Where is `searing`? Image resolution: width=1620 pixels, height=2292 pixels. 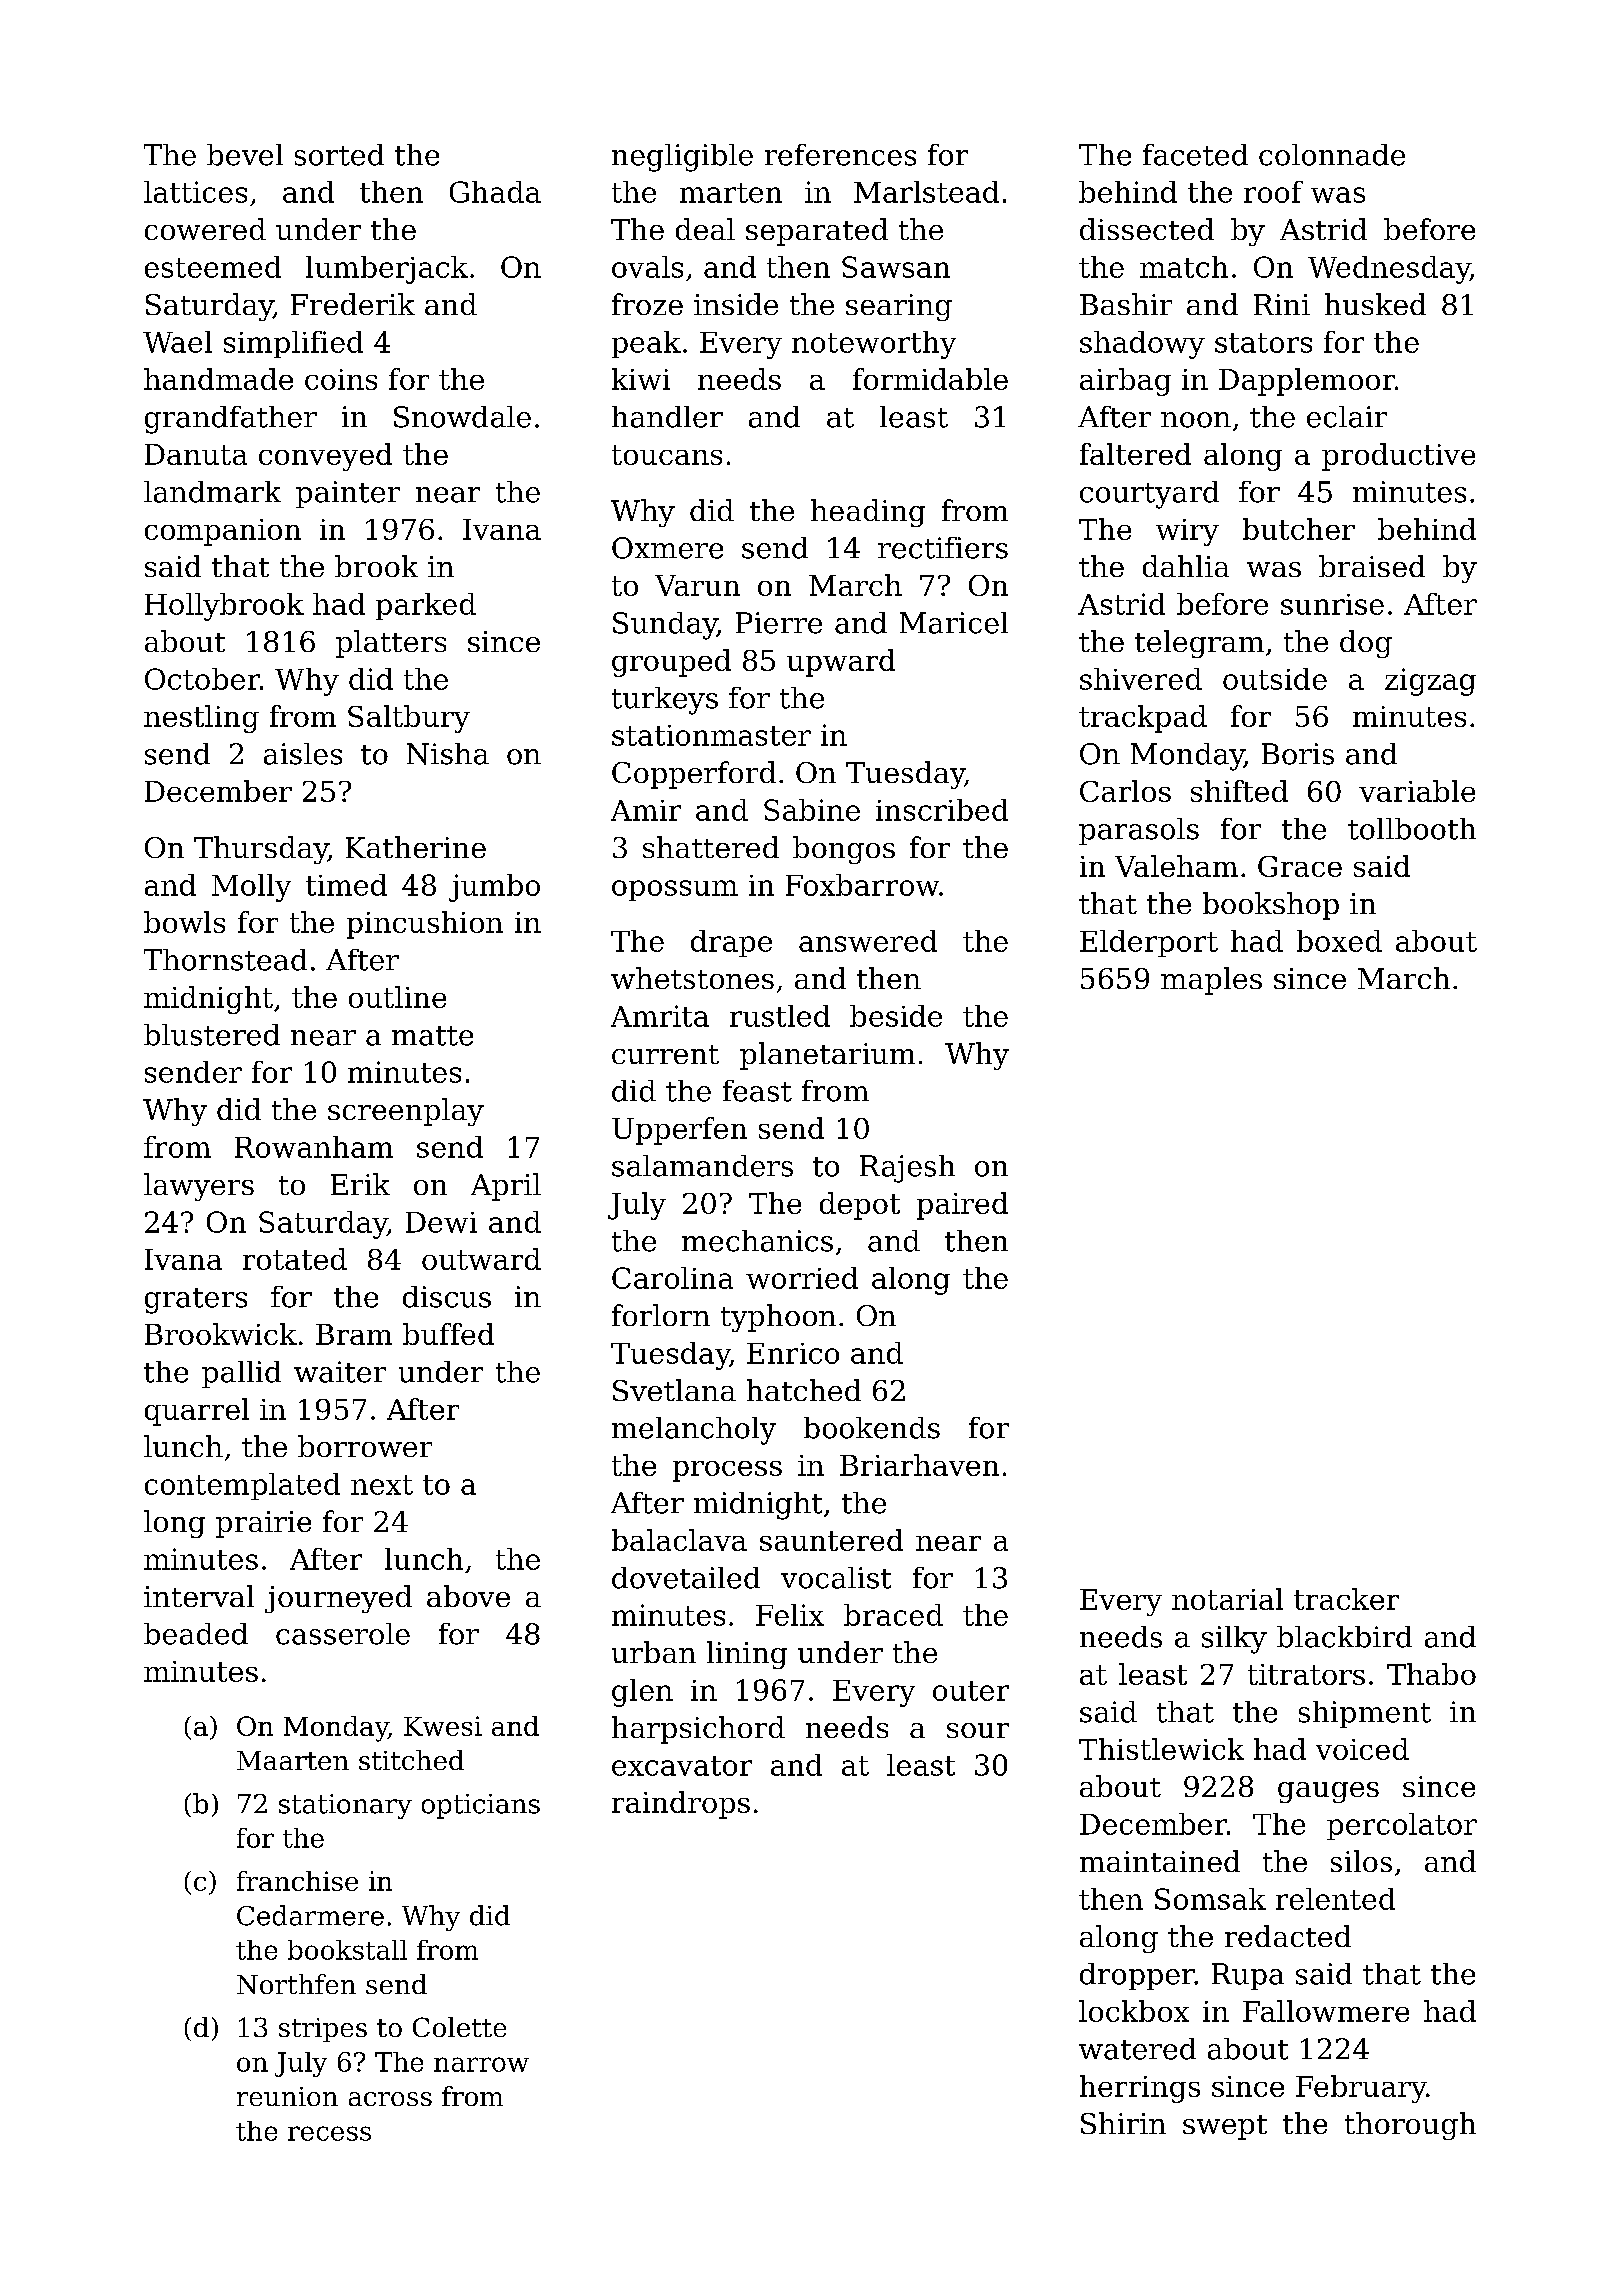
searing is located at coordinates (899, 307).
